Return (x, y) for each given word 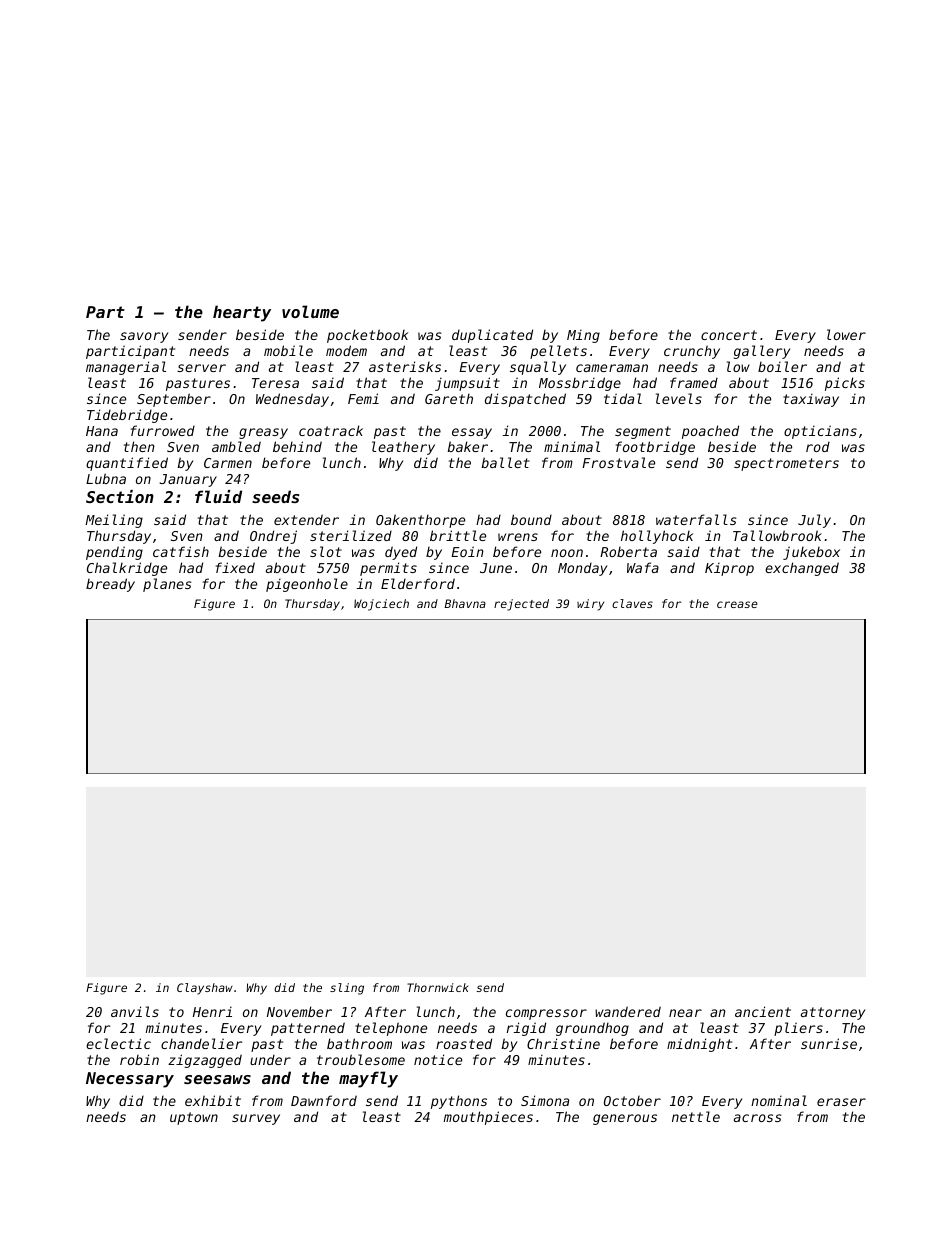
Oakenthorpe (420, 521)
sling (347, 989)
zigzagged (205, 1061)
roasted (464, 1043)
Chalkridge (127, 569)
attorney (833, 1013)
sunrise (829, 1043)
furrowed (163, 430)
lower (846, 334)
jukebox (811, 553)
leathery (403, 448)
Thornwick (438, 987)
